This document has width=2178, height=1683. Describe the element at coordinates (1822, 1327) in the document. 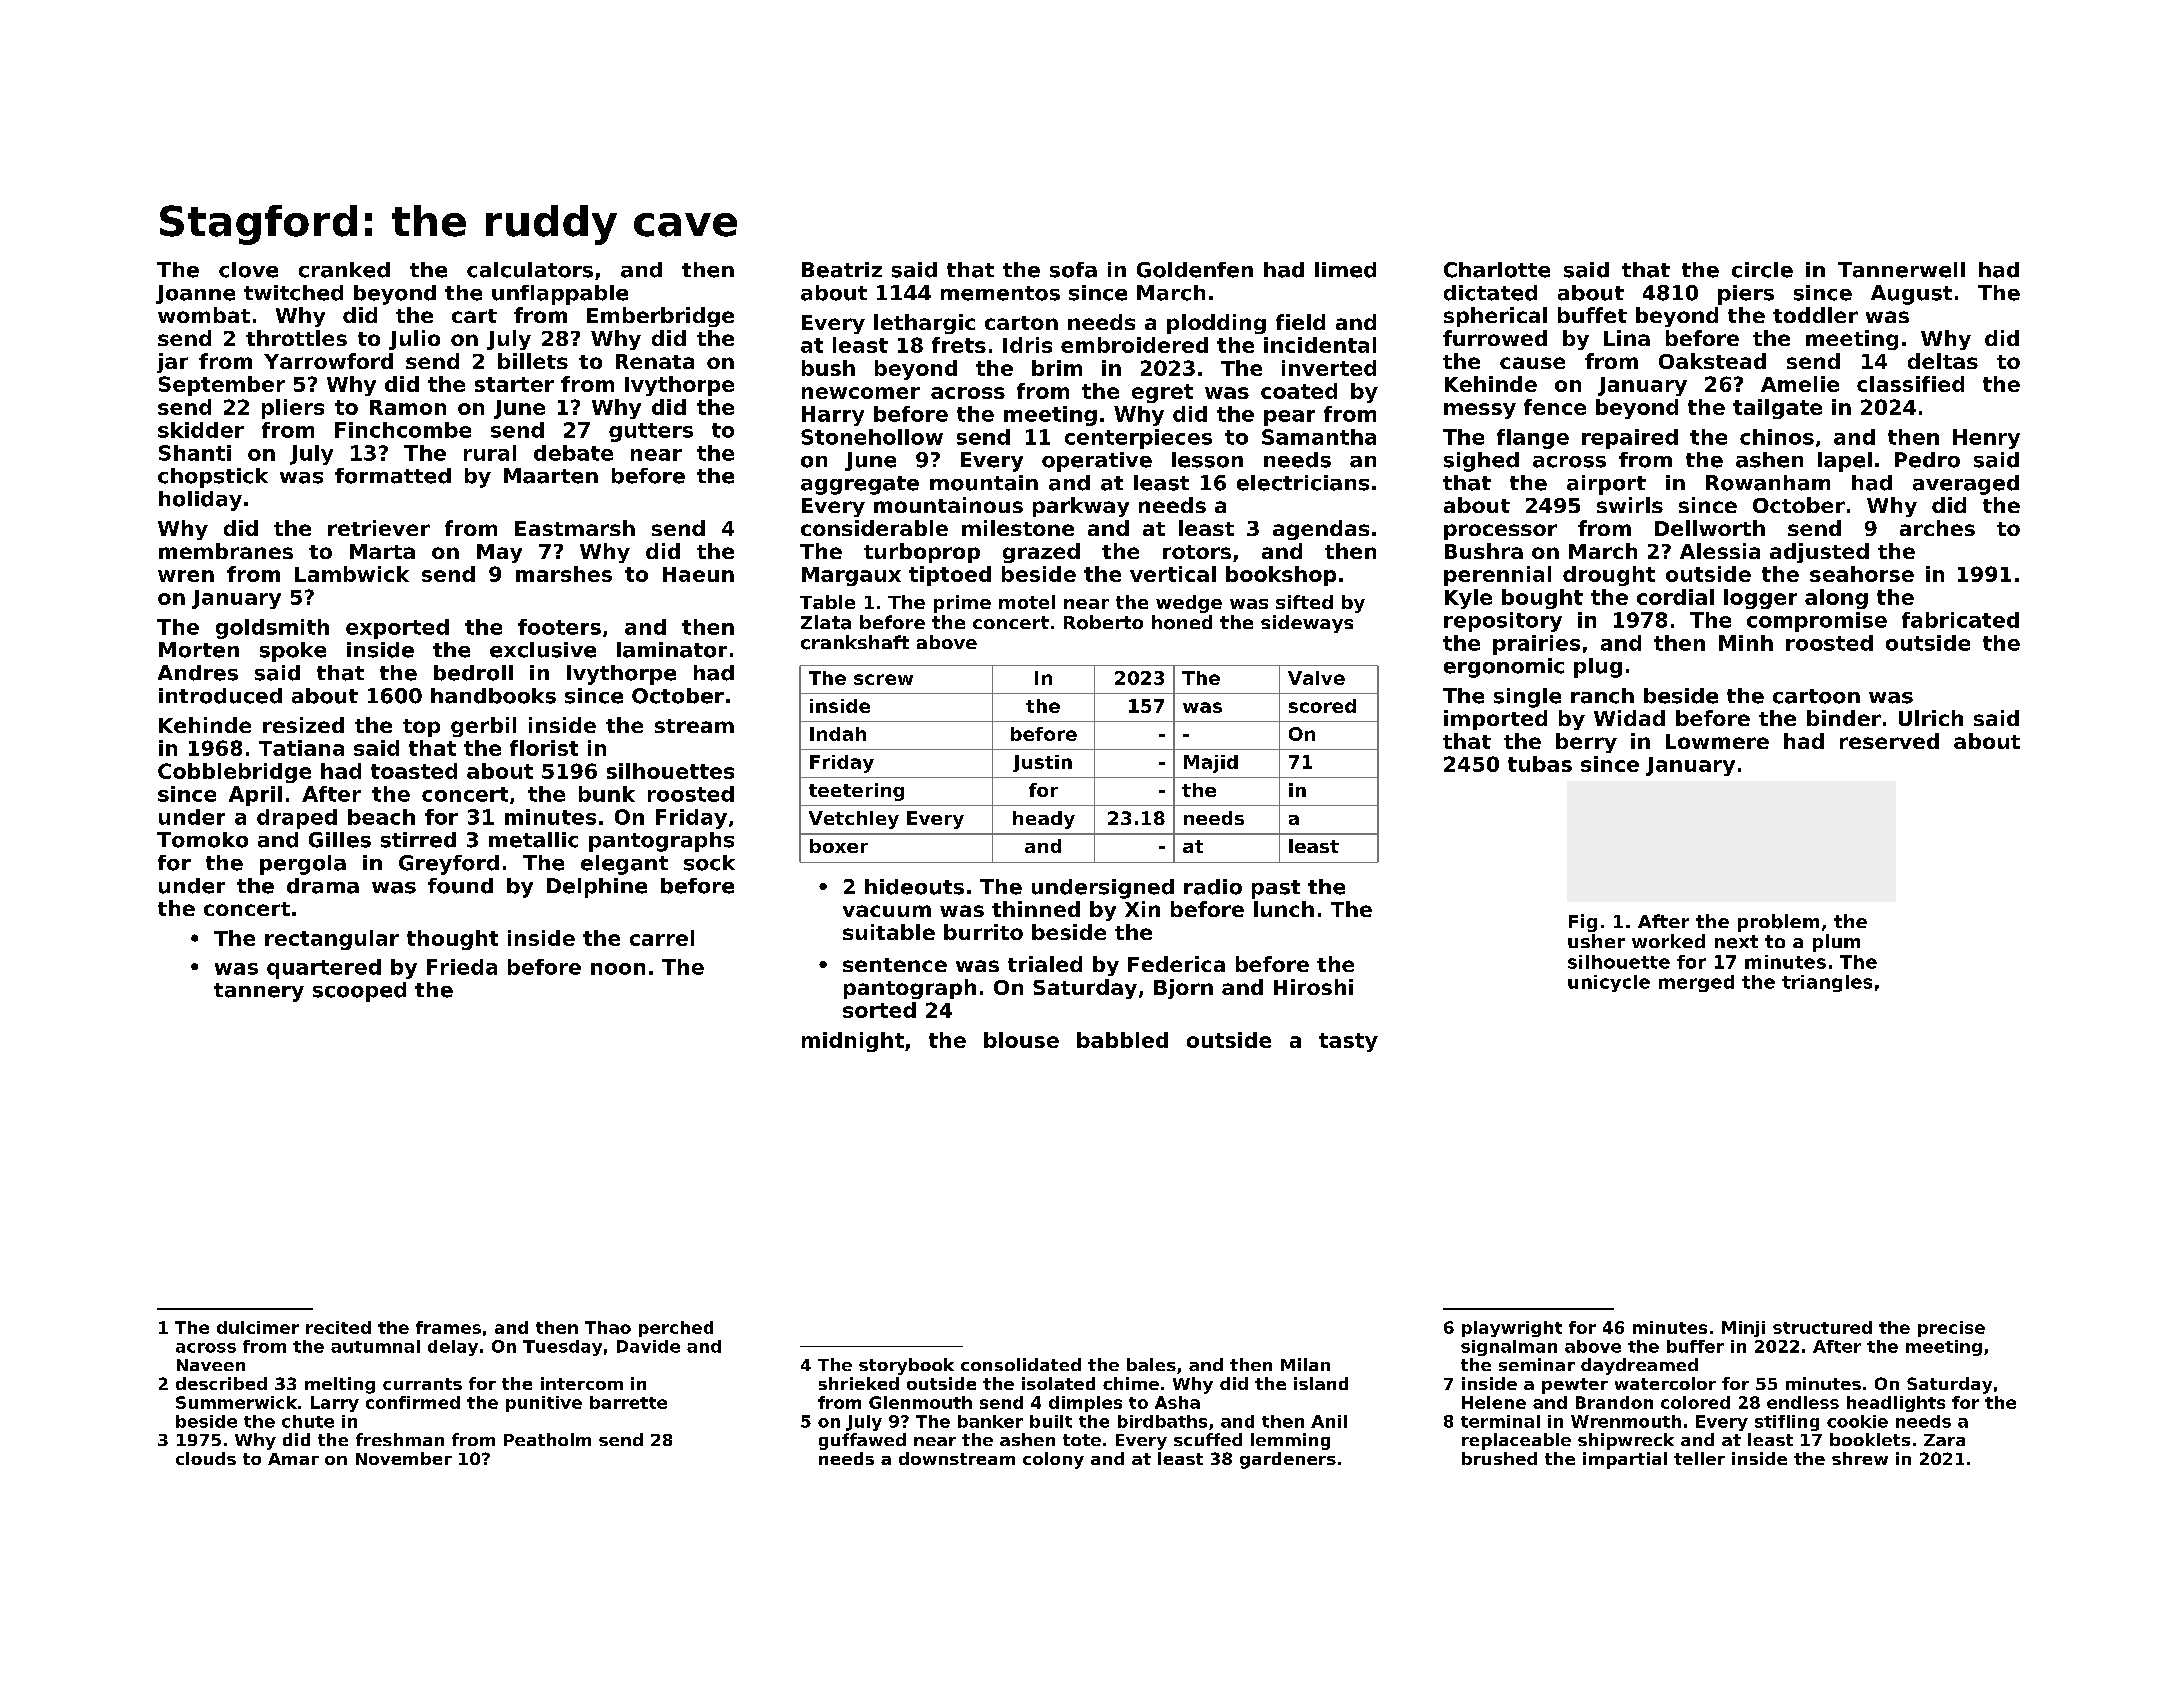

I see `structured` at that location.
